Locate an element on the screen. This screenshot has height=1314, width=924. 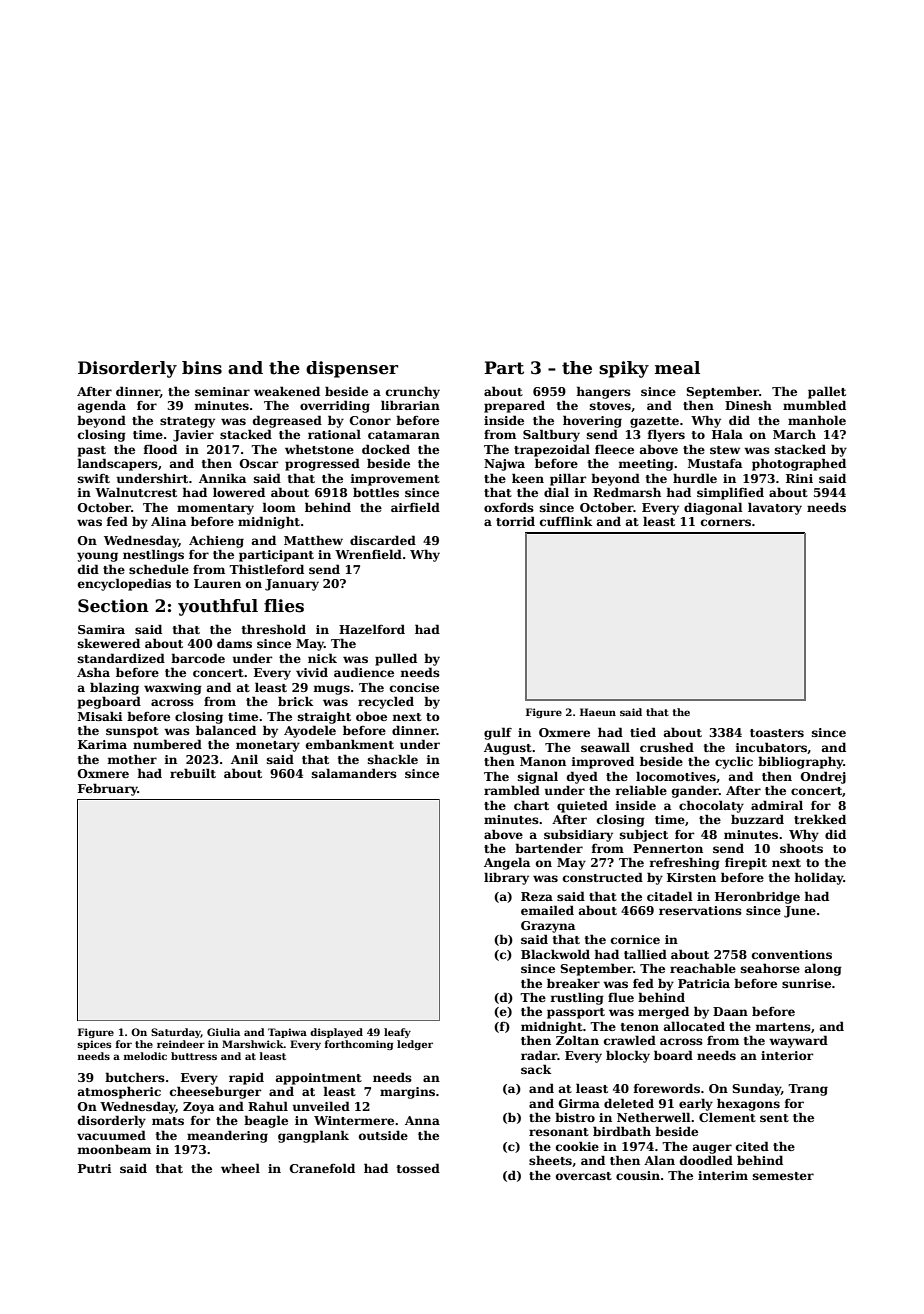
bins is located at coordinates (202, 368).
